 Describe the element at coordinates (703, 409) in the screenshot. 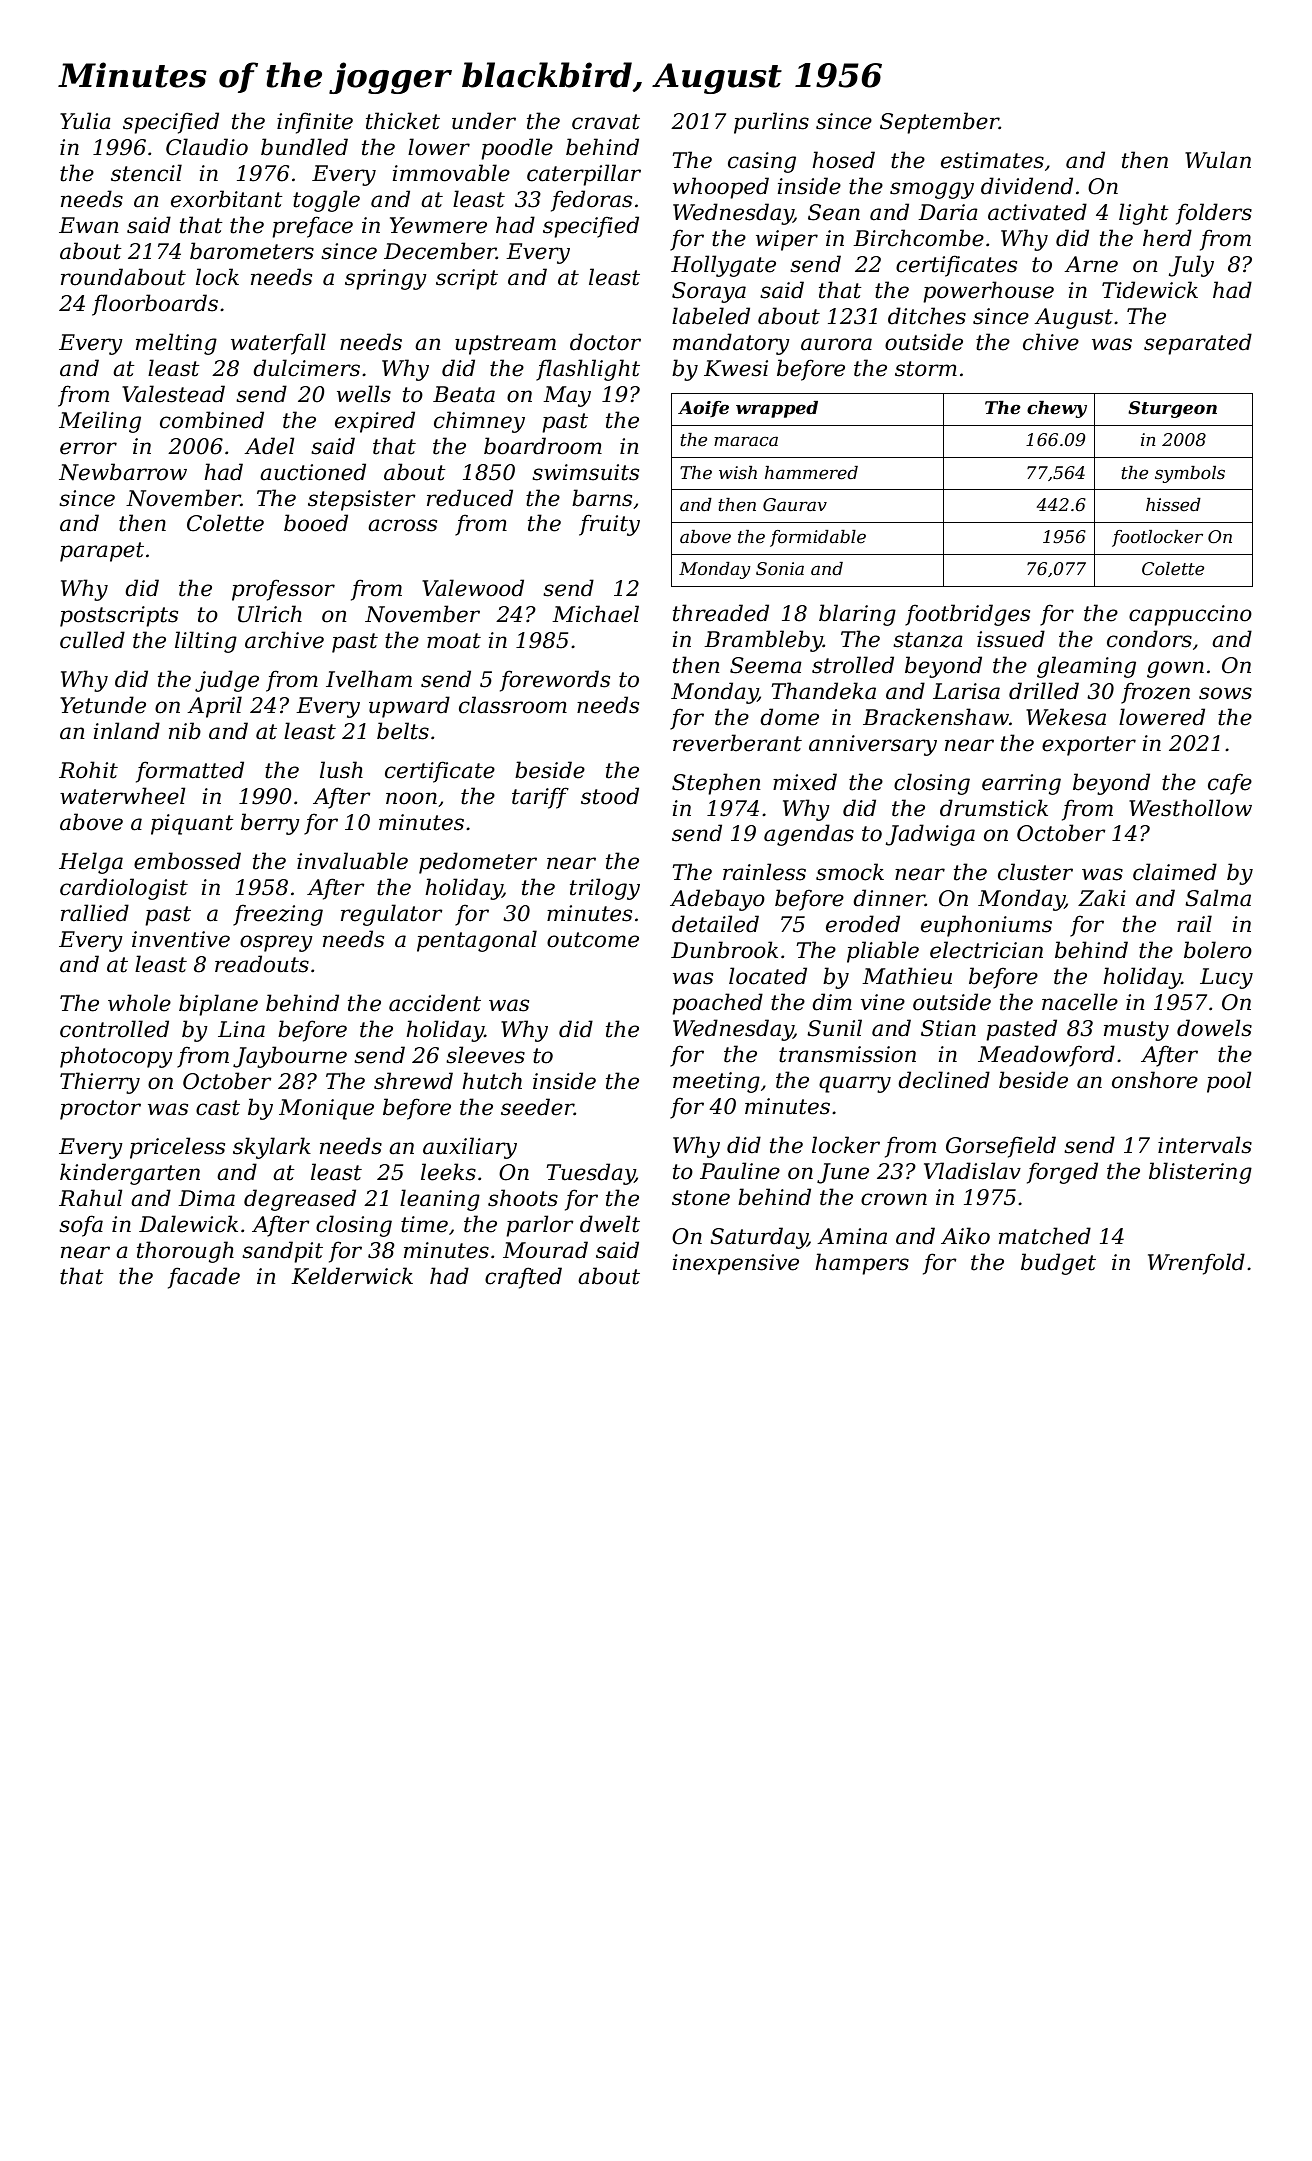

I see `Aoife` at that location.
